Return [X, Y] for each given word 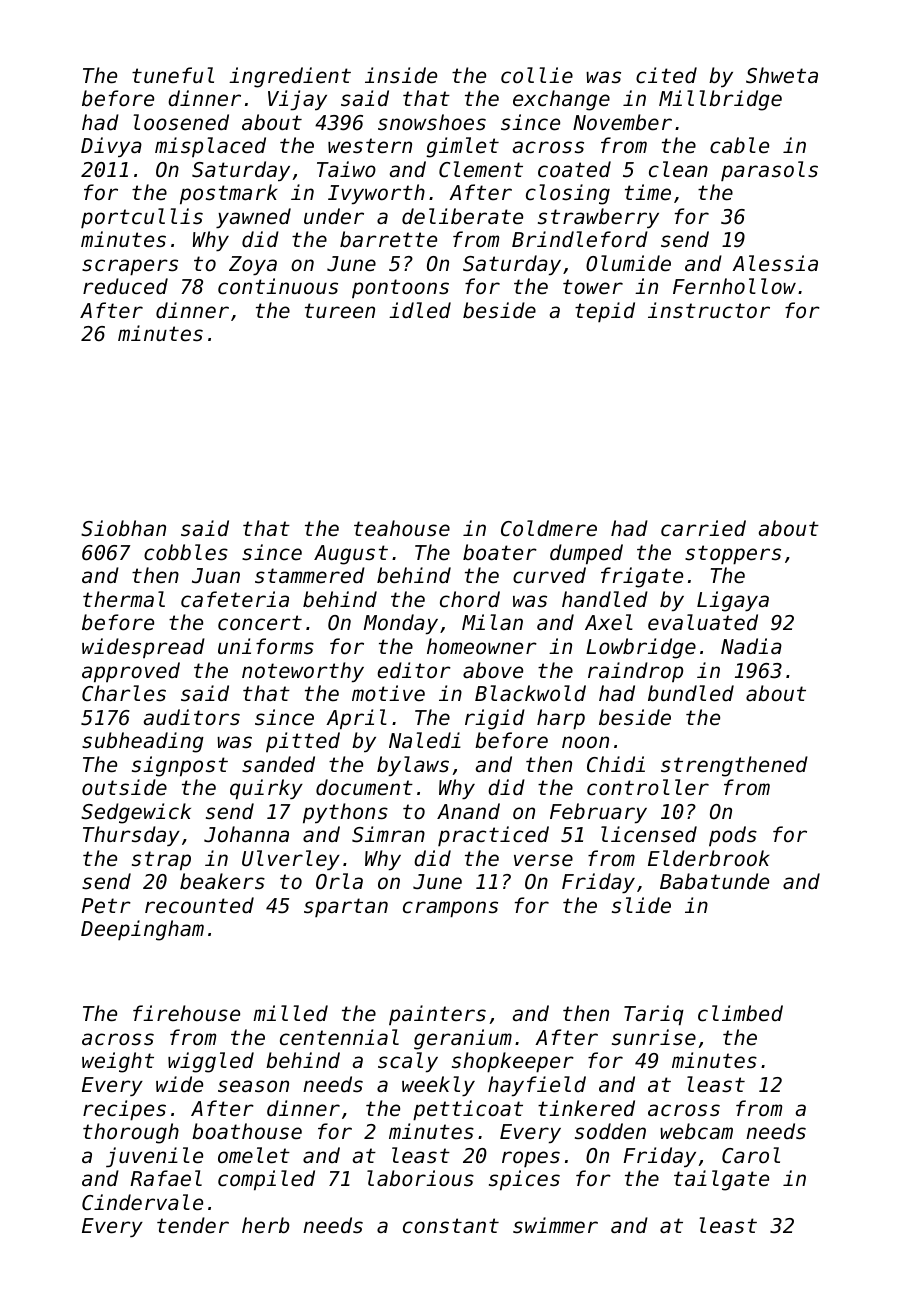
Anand [468, 811]
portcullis [142, 218]
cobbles [186, 552]
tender [193, 1225]
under [334, 216]
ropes [531, 1159]
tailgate [721, 1180]
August [351, 555]
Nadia [751, 646]
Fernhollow [734, 286]
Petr [106, 906]
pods [733, 836]
